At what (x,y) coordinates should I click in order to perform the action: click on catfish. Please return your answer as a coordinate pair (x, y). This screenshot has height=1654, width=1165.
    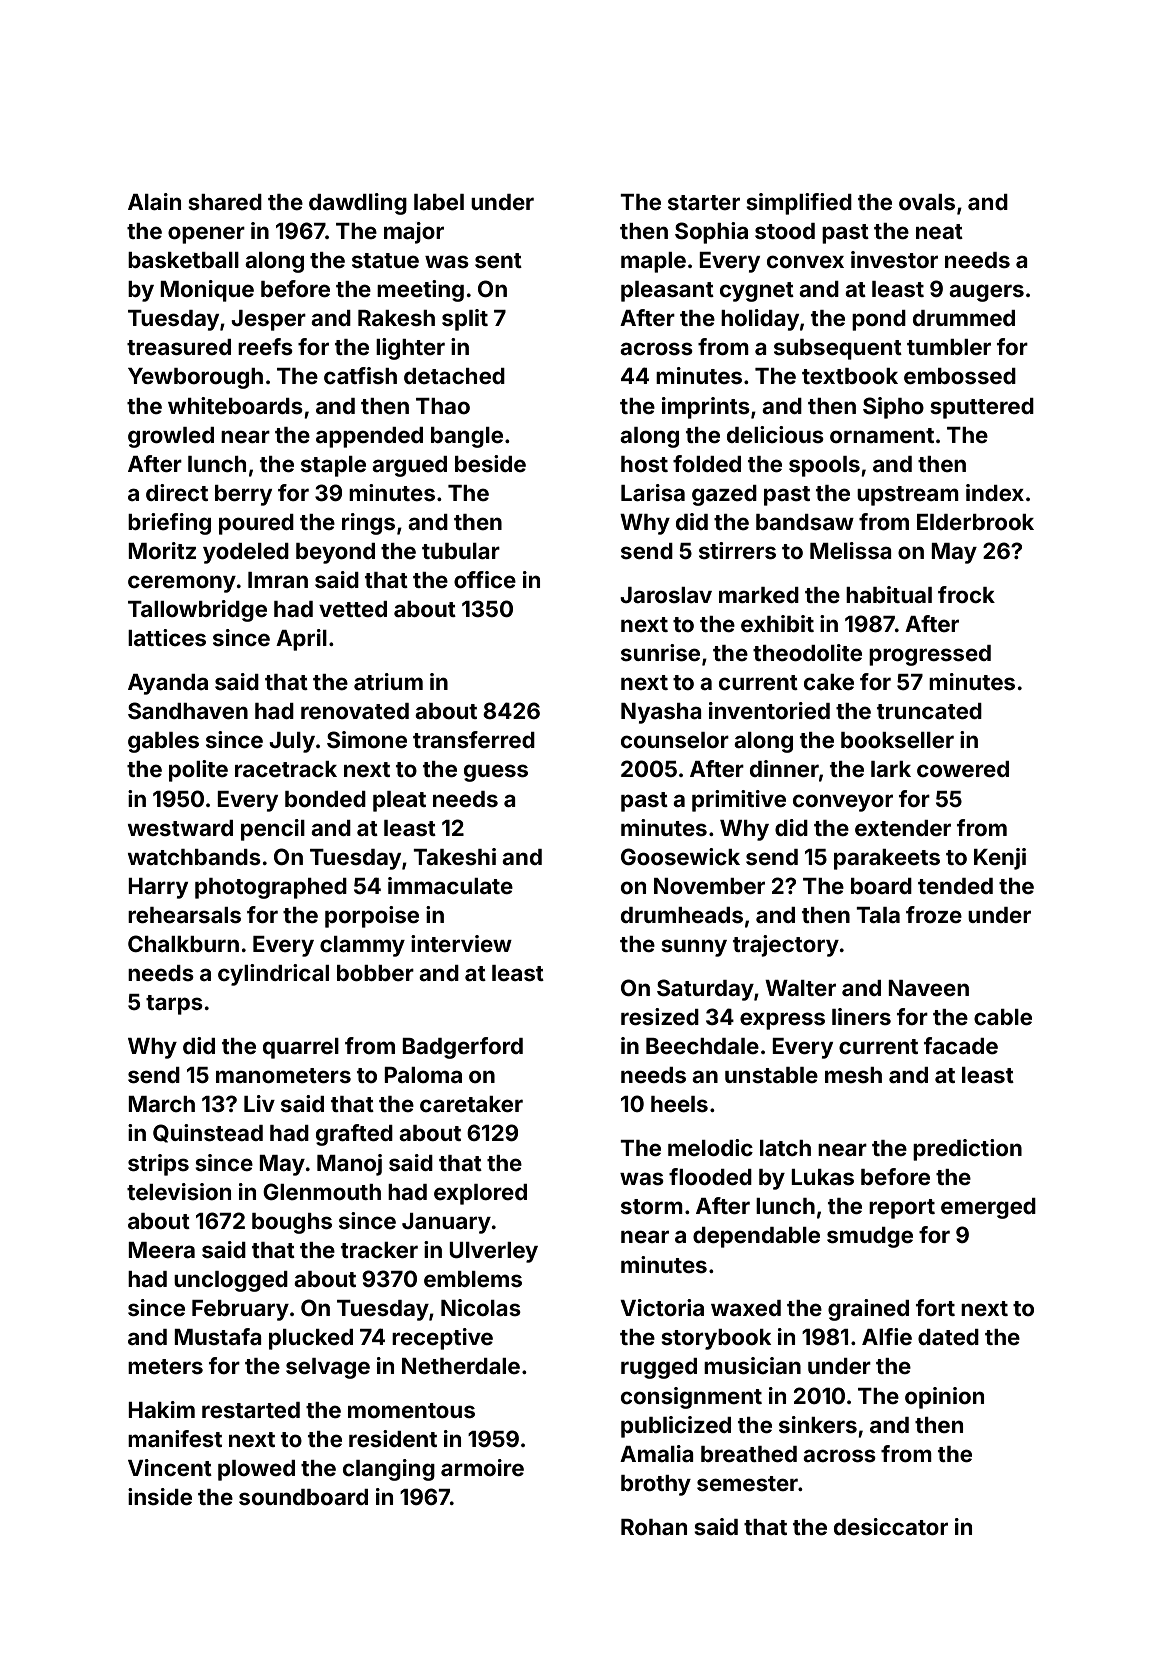
    Looking at the image, I should click on (360, 375).
